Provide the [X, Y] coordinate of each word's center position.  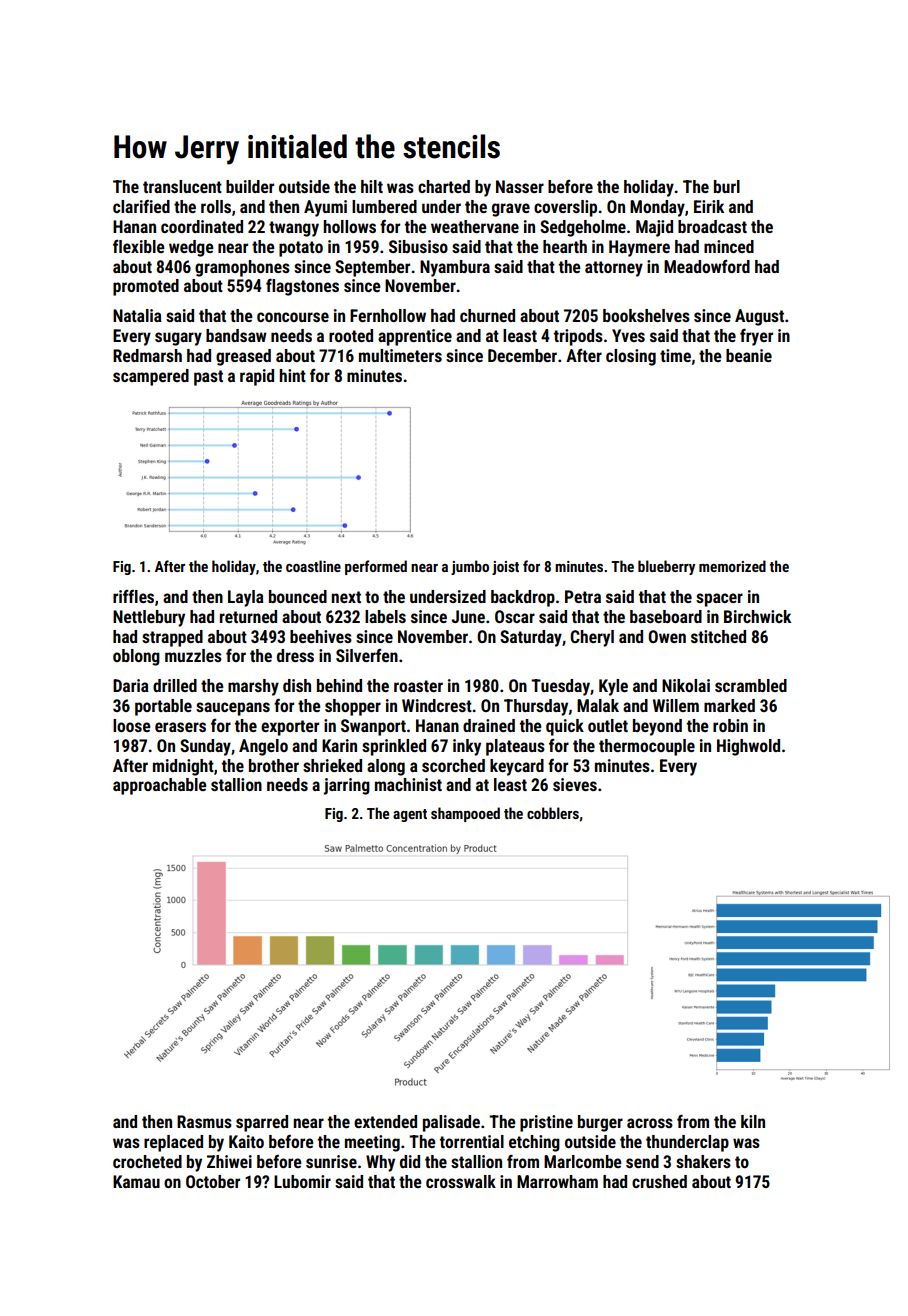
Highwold [748, 747]
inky [467, 747]
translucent [182, 186]
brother [274, 765]
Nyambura [455, 268]
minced [729, 246]
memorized [732, 566]
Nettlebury [149, 618]
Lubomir [302, 1181]
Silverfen [367, 655]
